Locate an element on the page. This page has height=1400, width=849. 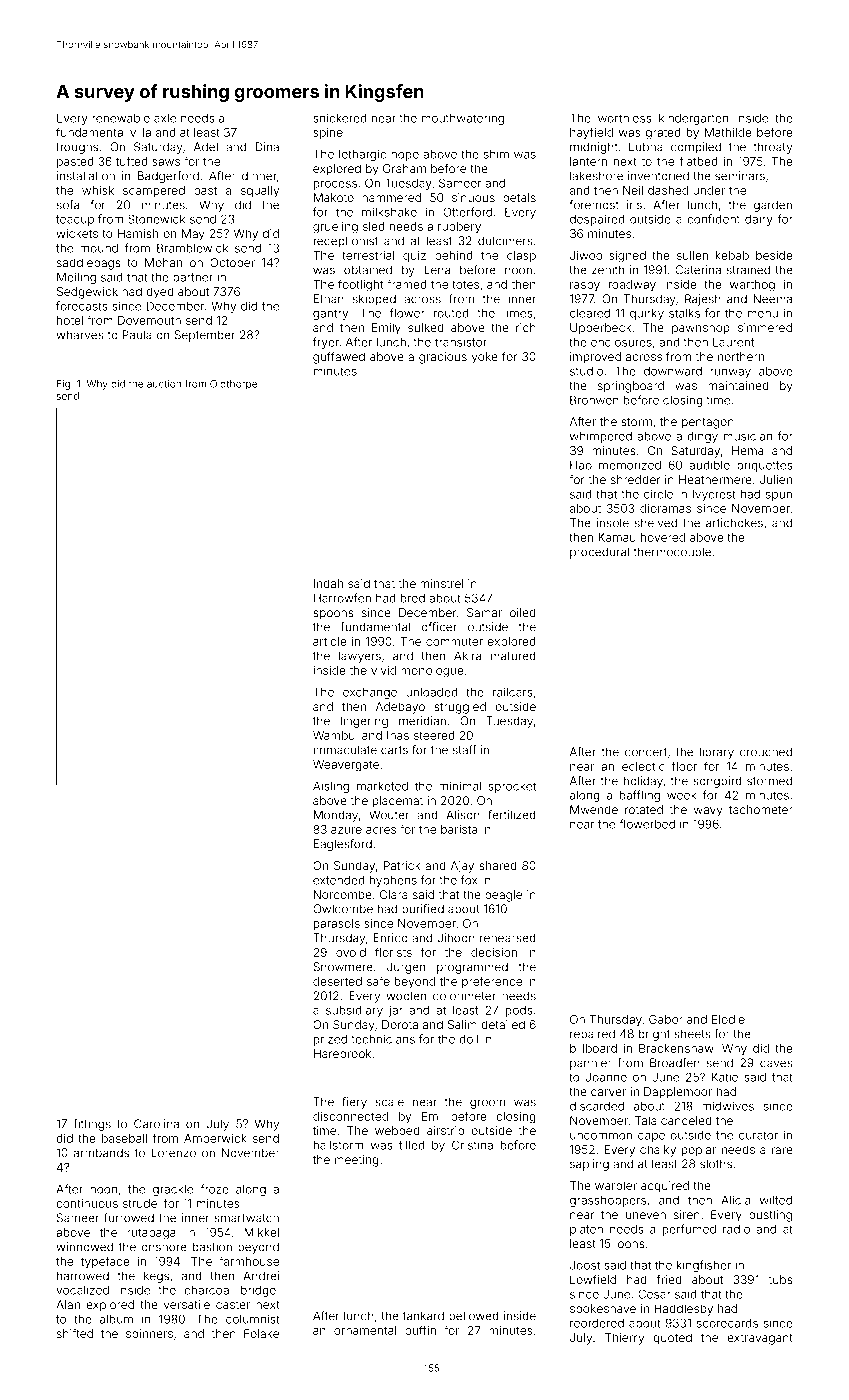
sinuous is located at coordinates (473, 197).
